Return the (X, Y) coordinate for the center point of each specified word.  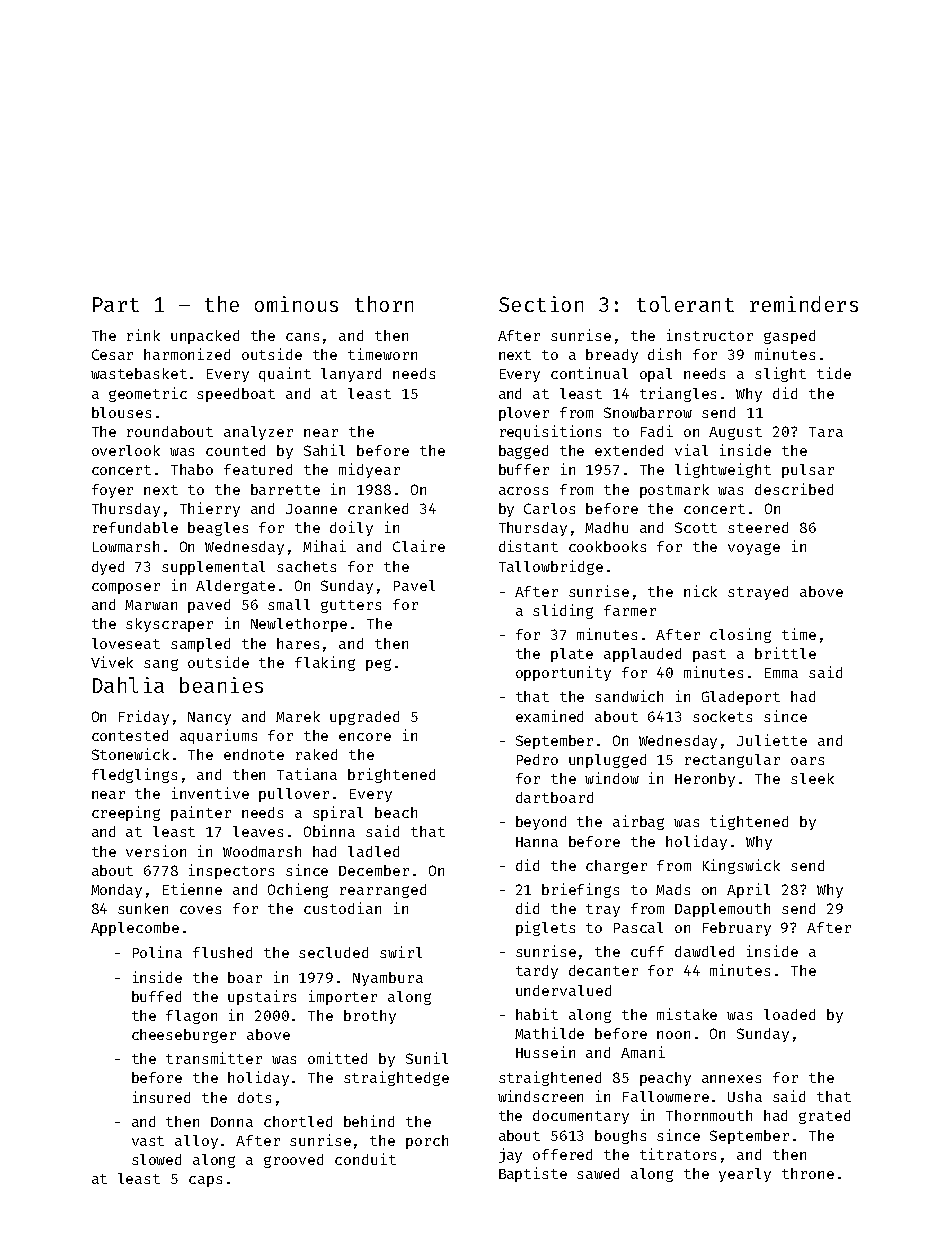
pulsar (808, 471)
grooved (293, 1161)
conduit (365, 1159)
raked (316, 754)
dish (664, 354)
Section (541, 304)
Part (116, 304)
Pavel (414, 585)
